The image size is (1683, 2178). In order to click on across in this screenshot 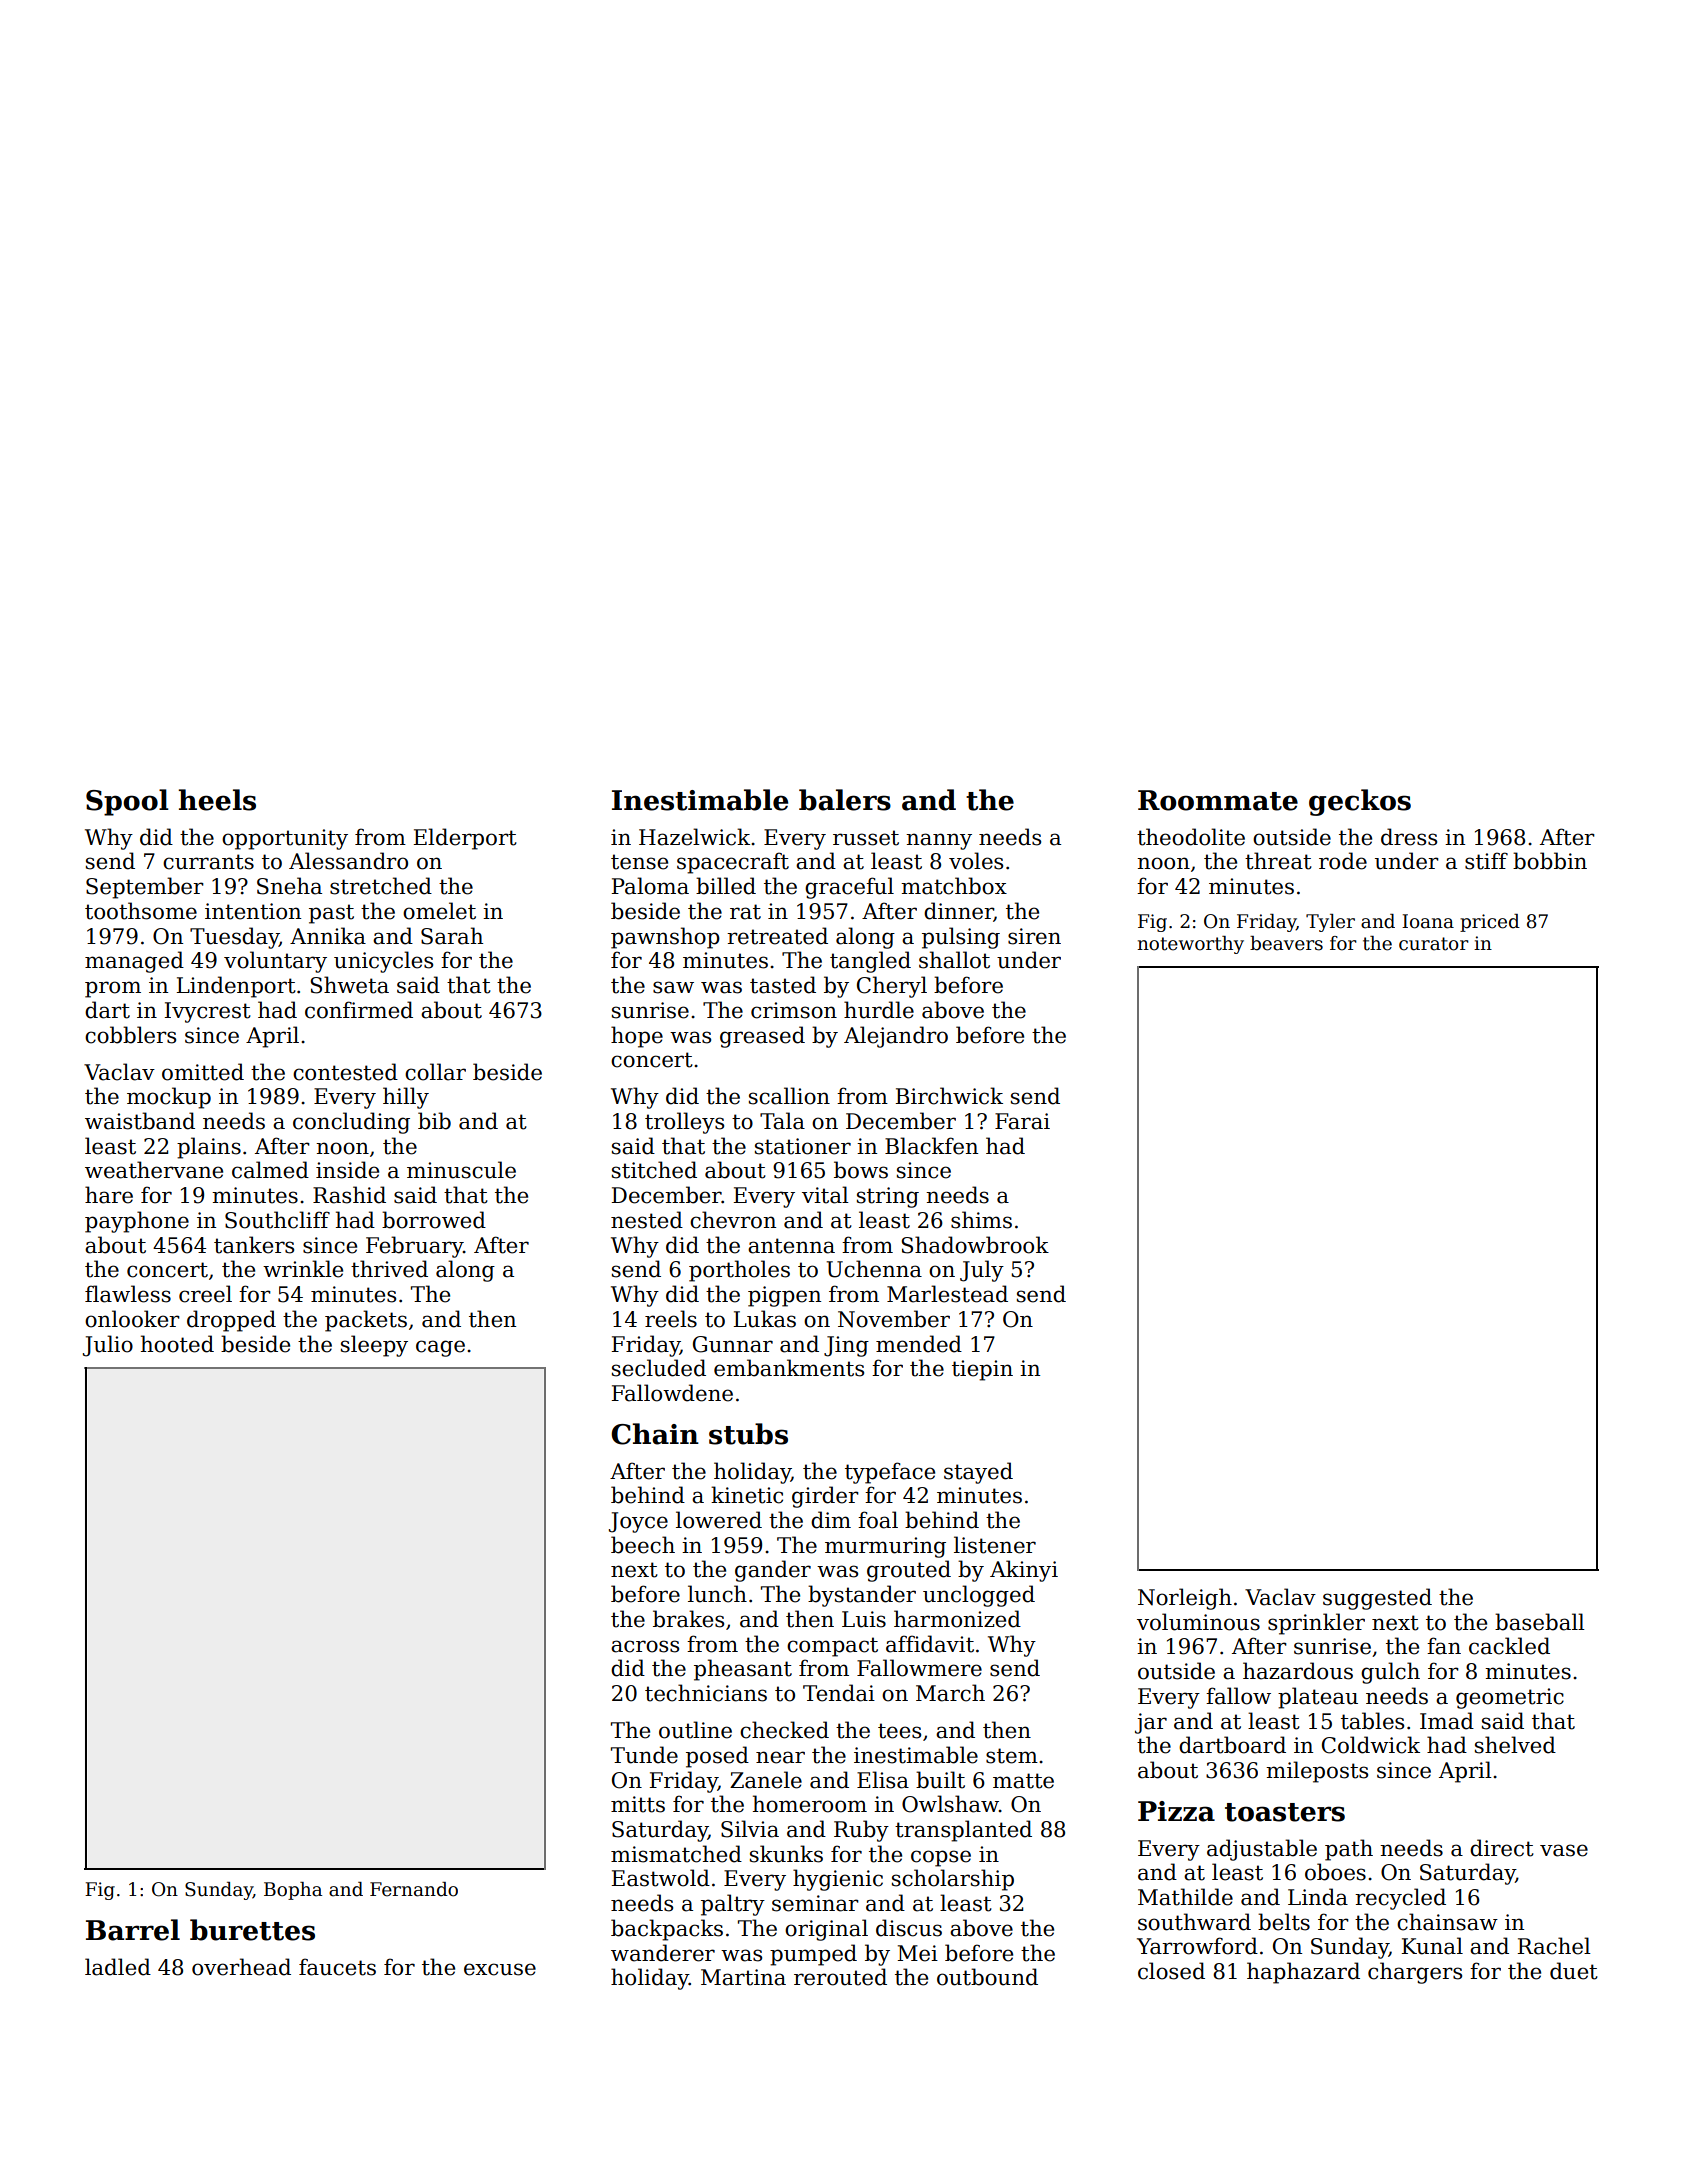, I will do `click(645, 1646)`.
